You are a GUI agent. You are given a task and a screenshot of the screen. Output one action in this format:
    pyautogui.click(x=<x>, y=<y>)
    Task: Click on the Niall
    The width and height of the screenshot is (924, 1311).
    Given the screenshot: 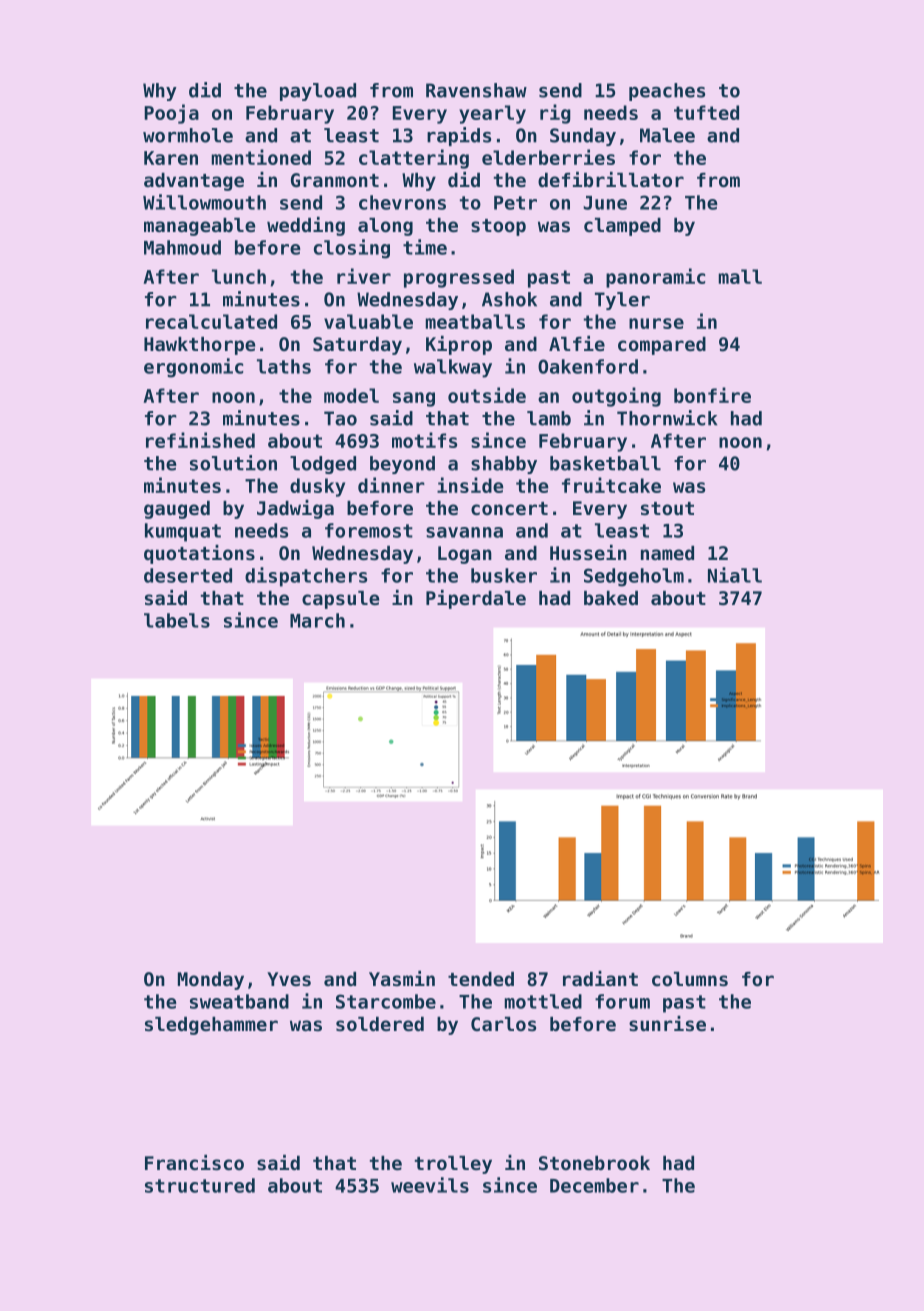 What is the action you would take?
    pyautogui.click(x=735, y=575)
